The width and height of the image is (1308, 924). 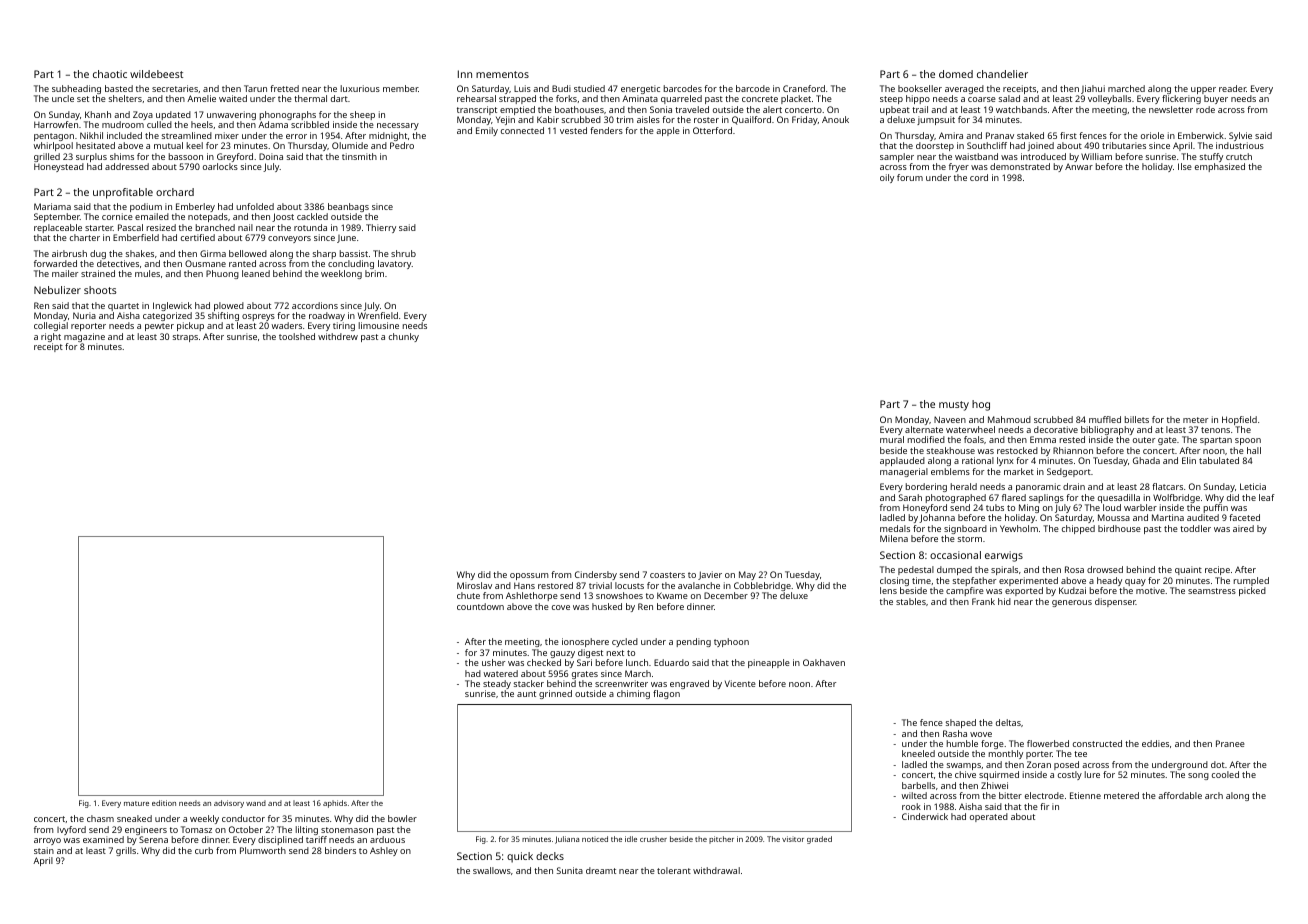 I want to click on emphasized, so click(x=1220, y=167).
